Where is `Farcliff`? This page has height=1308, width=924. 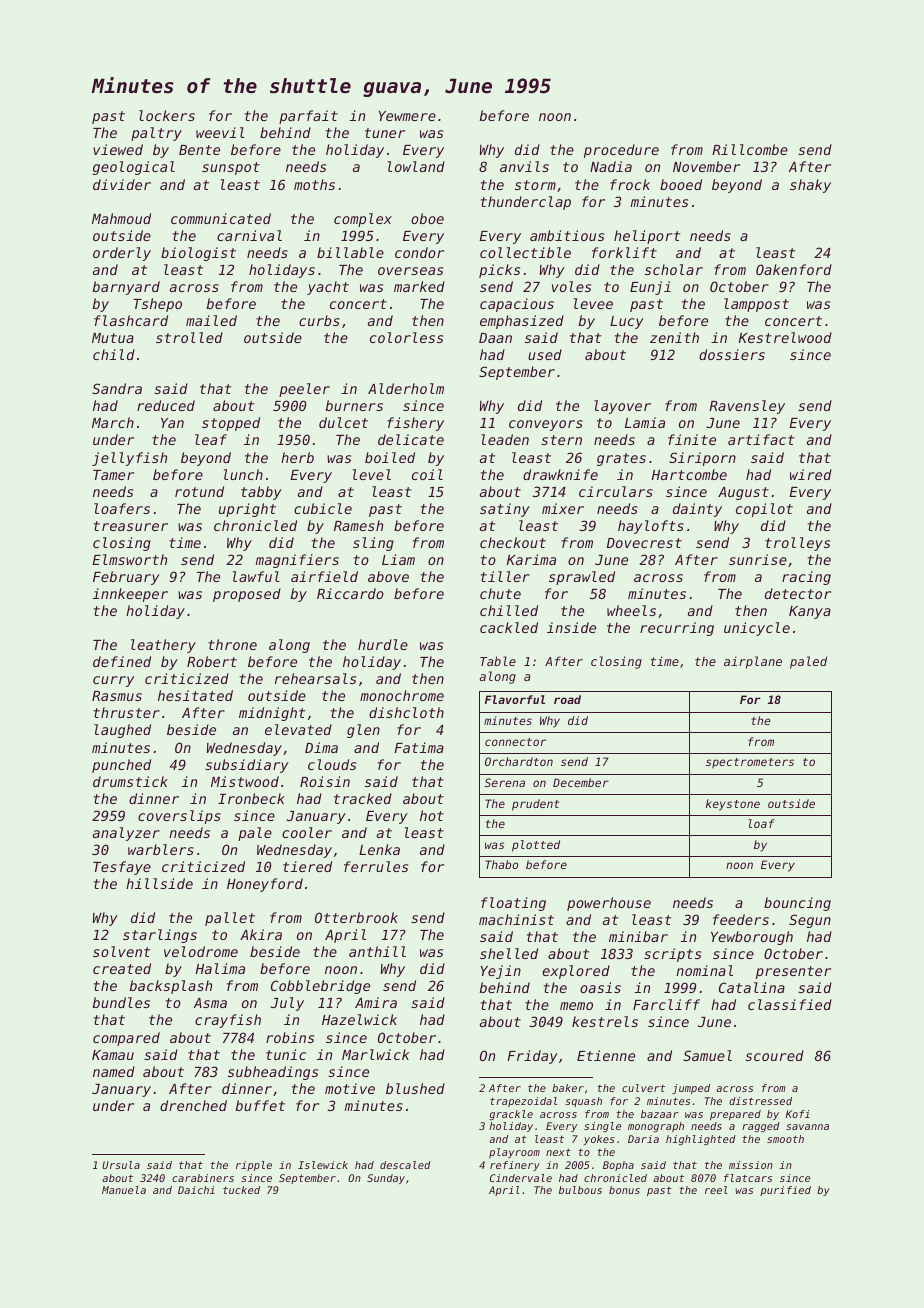 Farcliff is located at coordinates (666, 1004).
